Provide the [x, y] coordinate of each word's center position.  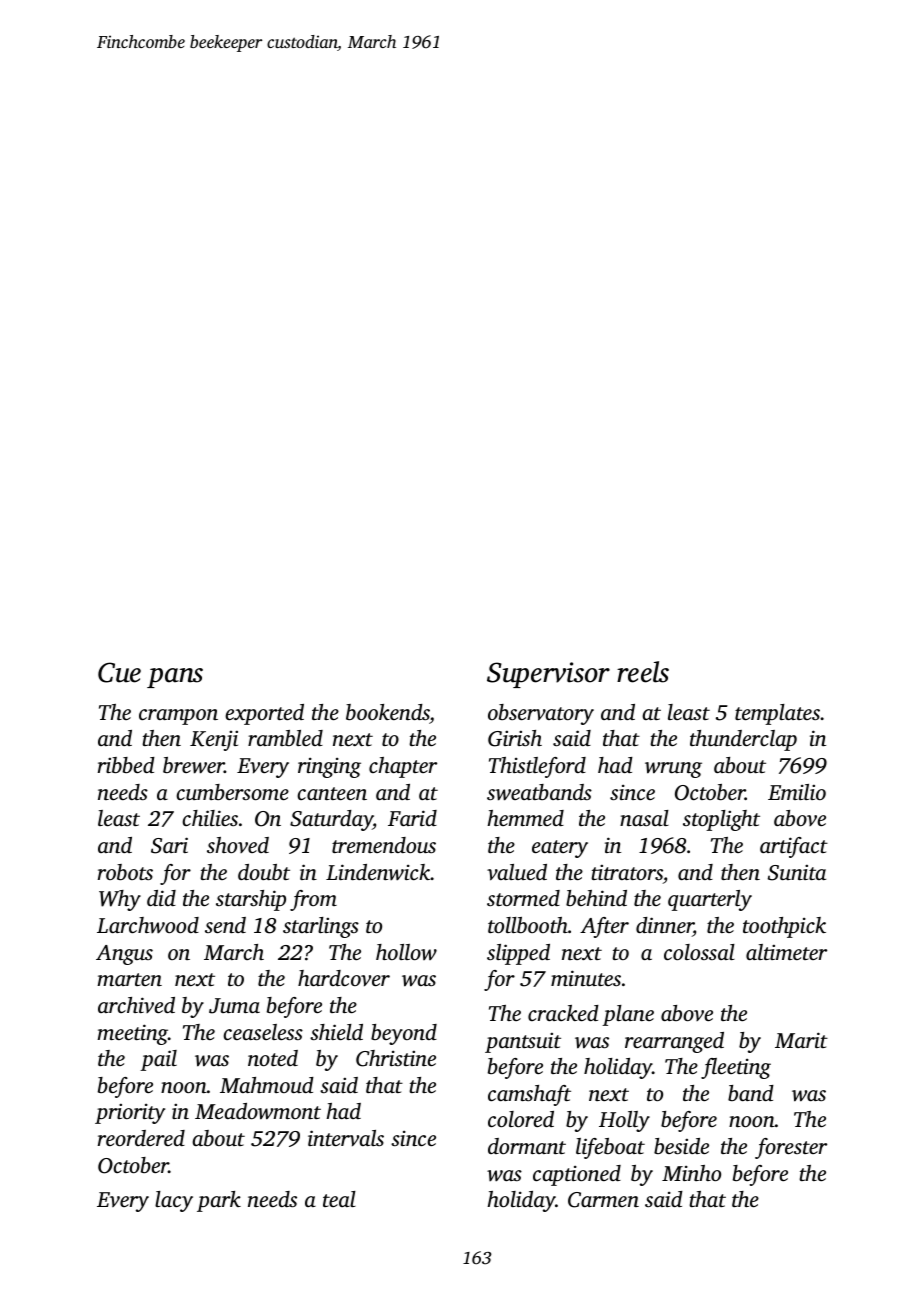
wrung [673, 770]
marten [129, 979]
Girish [515, 738]
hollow [406, 952]
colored [521, 1119]
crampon [178, 717]
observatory [541, 714]
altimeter [786, 952]
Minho [691, 1173]
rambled [285, 738]
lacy [174, 1201]
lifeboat [610, 1148]
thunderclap [743, 740]
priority [130, 1114]
